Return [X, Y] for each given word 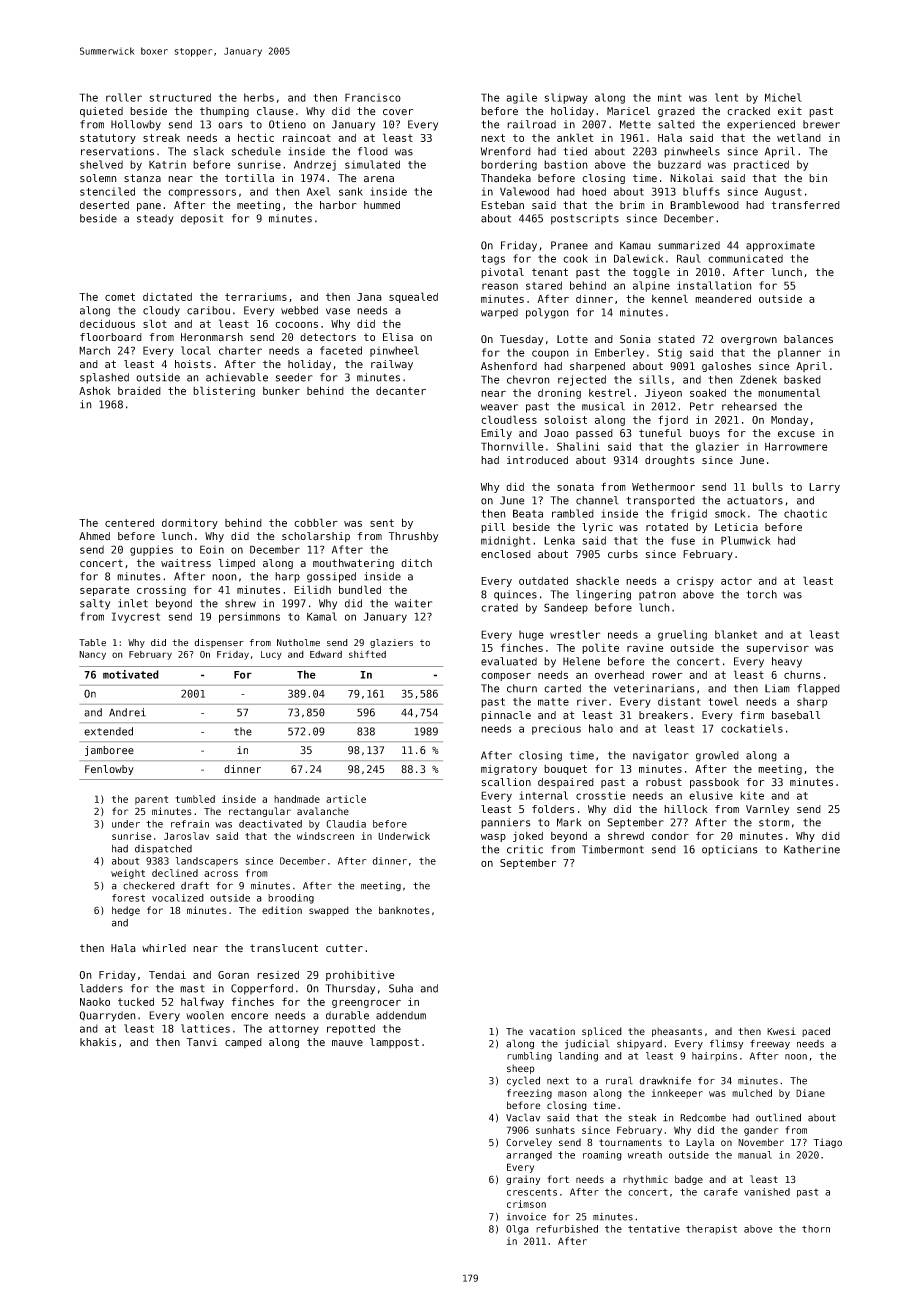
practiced [761, 165]
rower [667, 676]
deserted [104, 205]
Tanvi [202, 1042]
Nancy [92, 655]
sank [351, 191]
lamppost [394, 1043]
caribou [208, 310]
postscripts [585, 219]
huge [531, 635]
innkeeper [677, 1094]
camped [243, 1043]
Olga [517, 1230]
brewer [821, 124]
